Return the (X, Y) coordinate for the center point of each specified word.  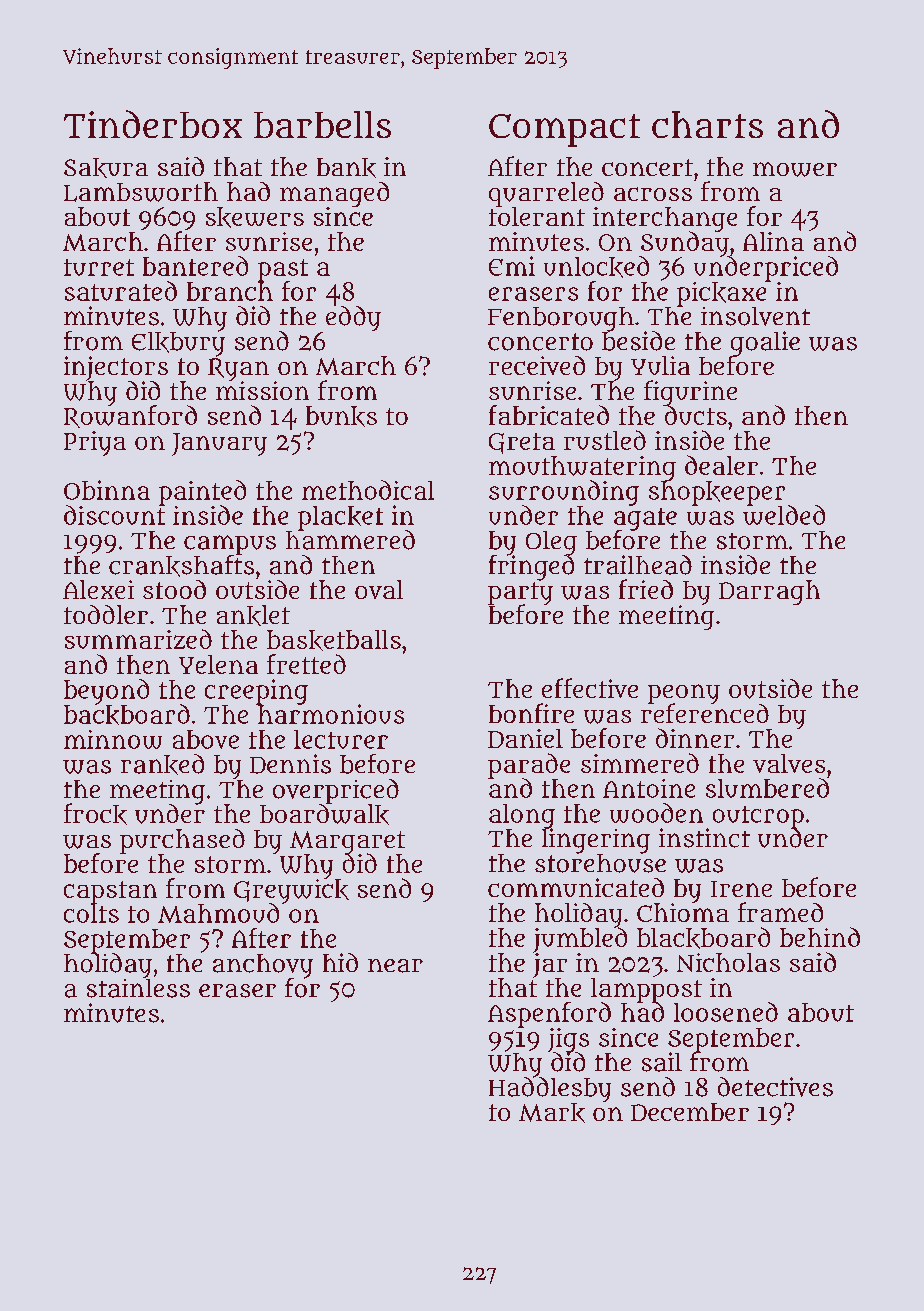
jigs (568, 1040)
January (219, 444)
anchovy (263, 966)
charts (707, 124)
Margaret (347, 842)
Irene (741, 889)
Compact (564, 130)
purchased (182, 841)
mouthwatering (582, 468)
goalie (765, 343)
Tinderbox (153, 124)
